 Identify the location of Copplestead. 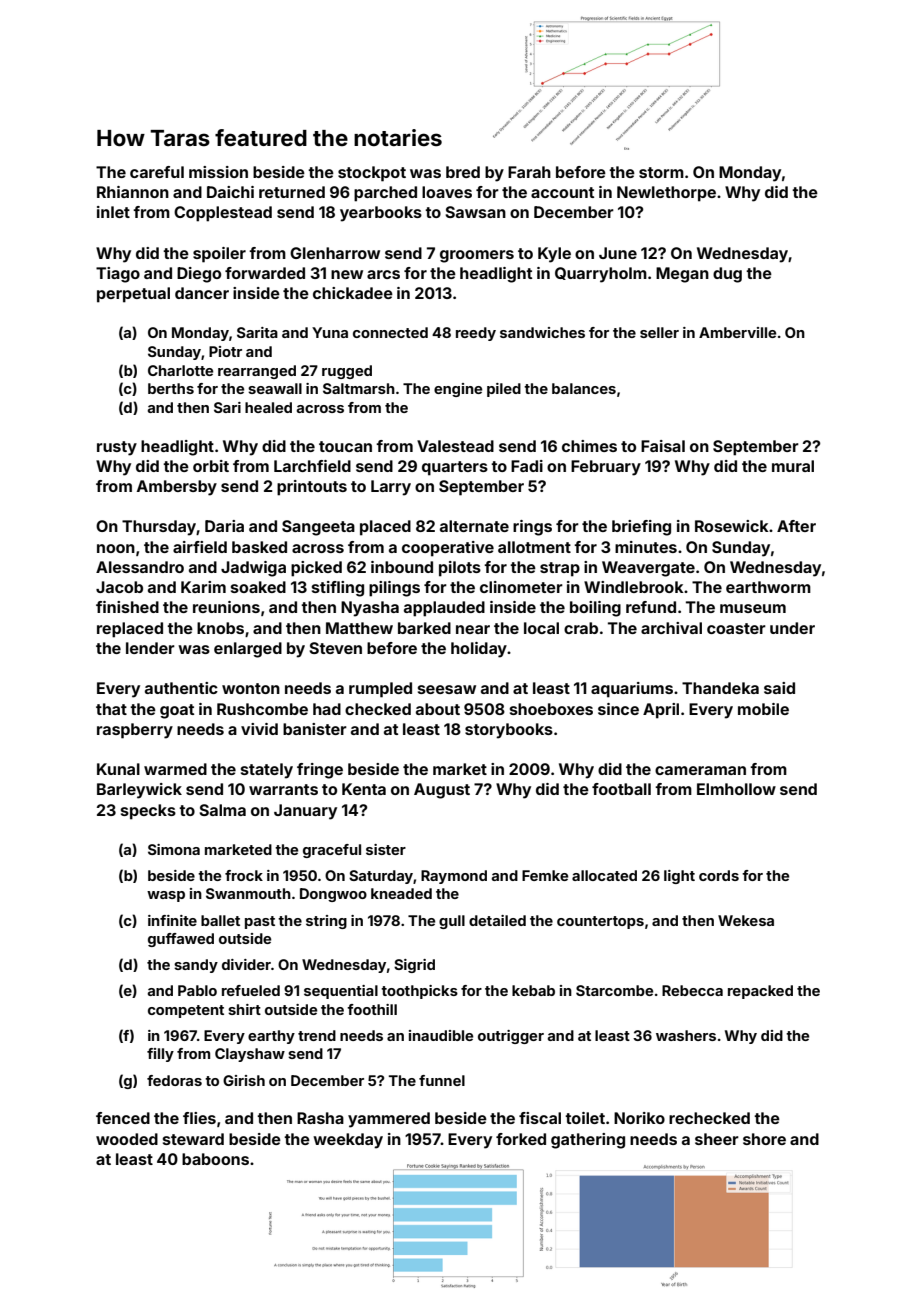
(223, 214).
